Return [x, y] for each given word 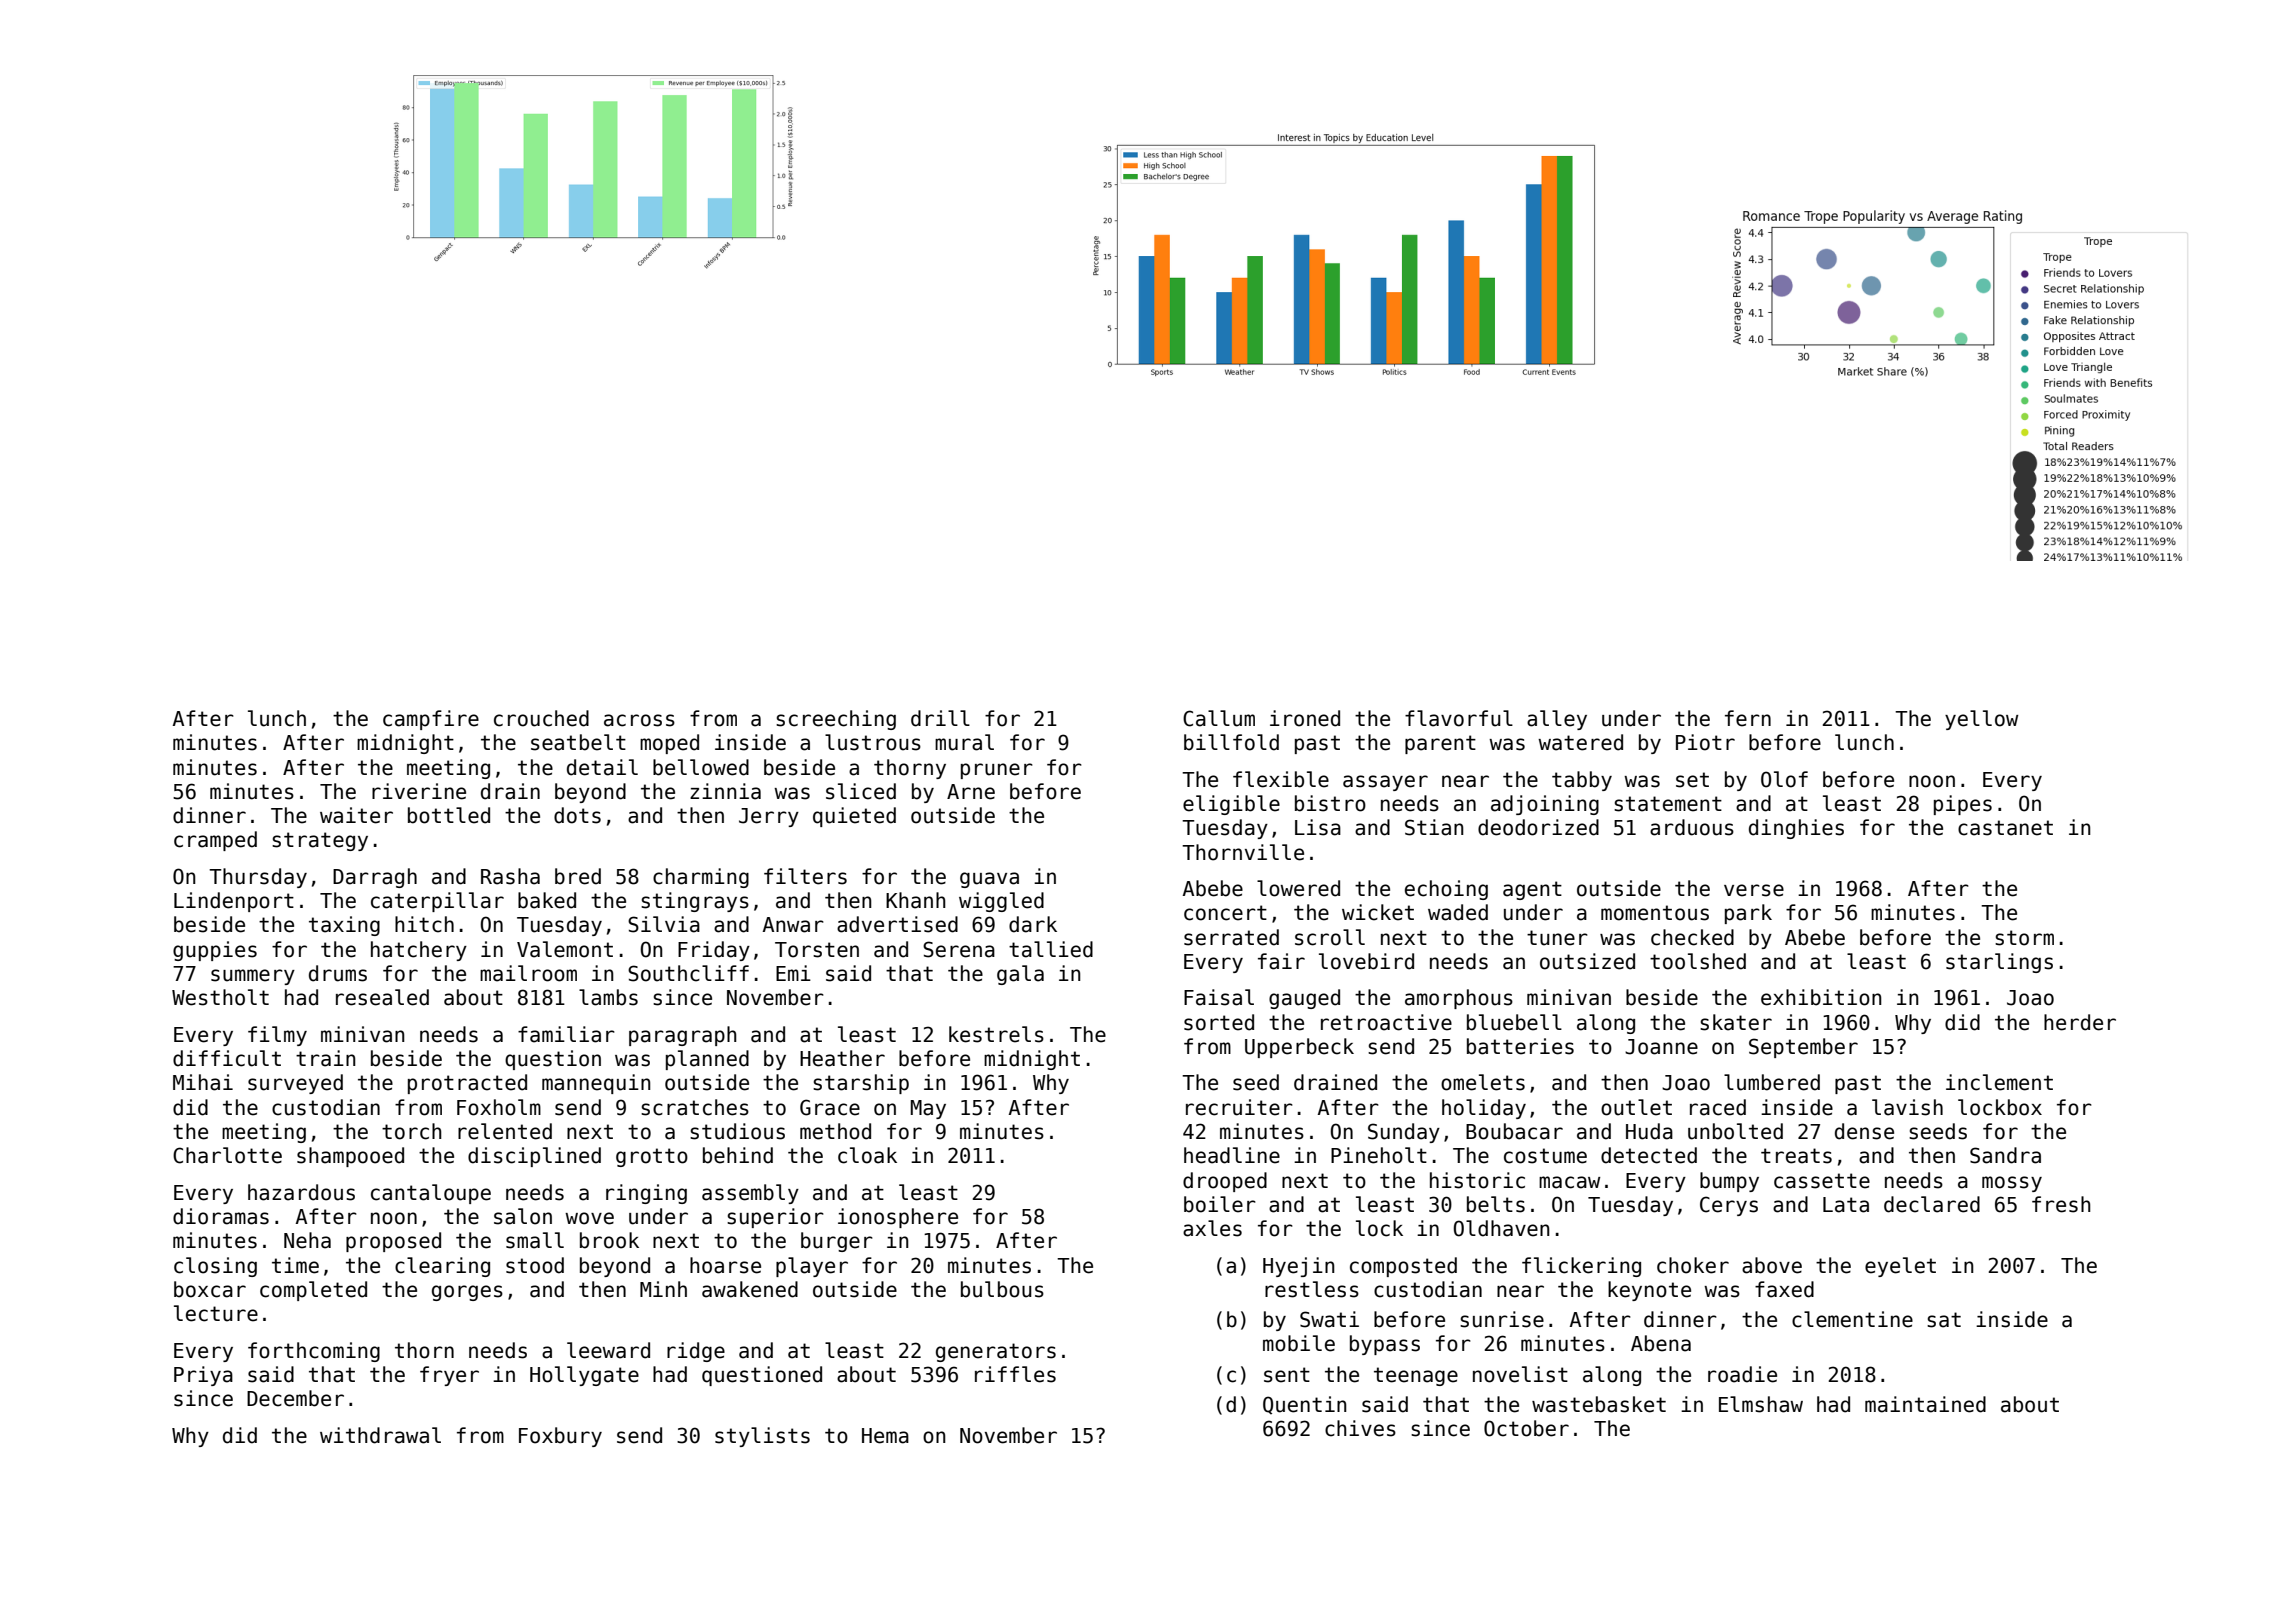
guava [989, 880]
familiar [566, 1034]
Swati [1329, 1319]
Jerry [769, 817]
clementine [1852, 1319]
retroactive [1386, 1022]
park [1748, 914]
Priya [203, 1376]
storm [2024, 938]
